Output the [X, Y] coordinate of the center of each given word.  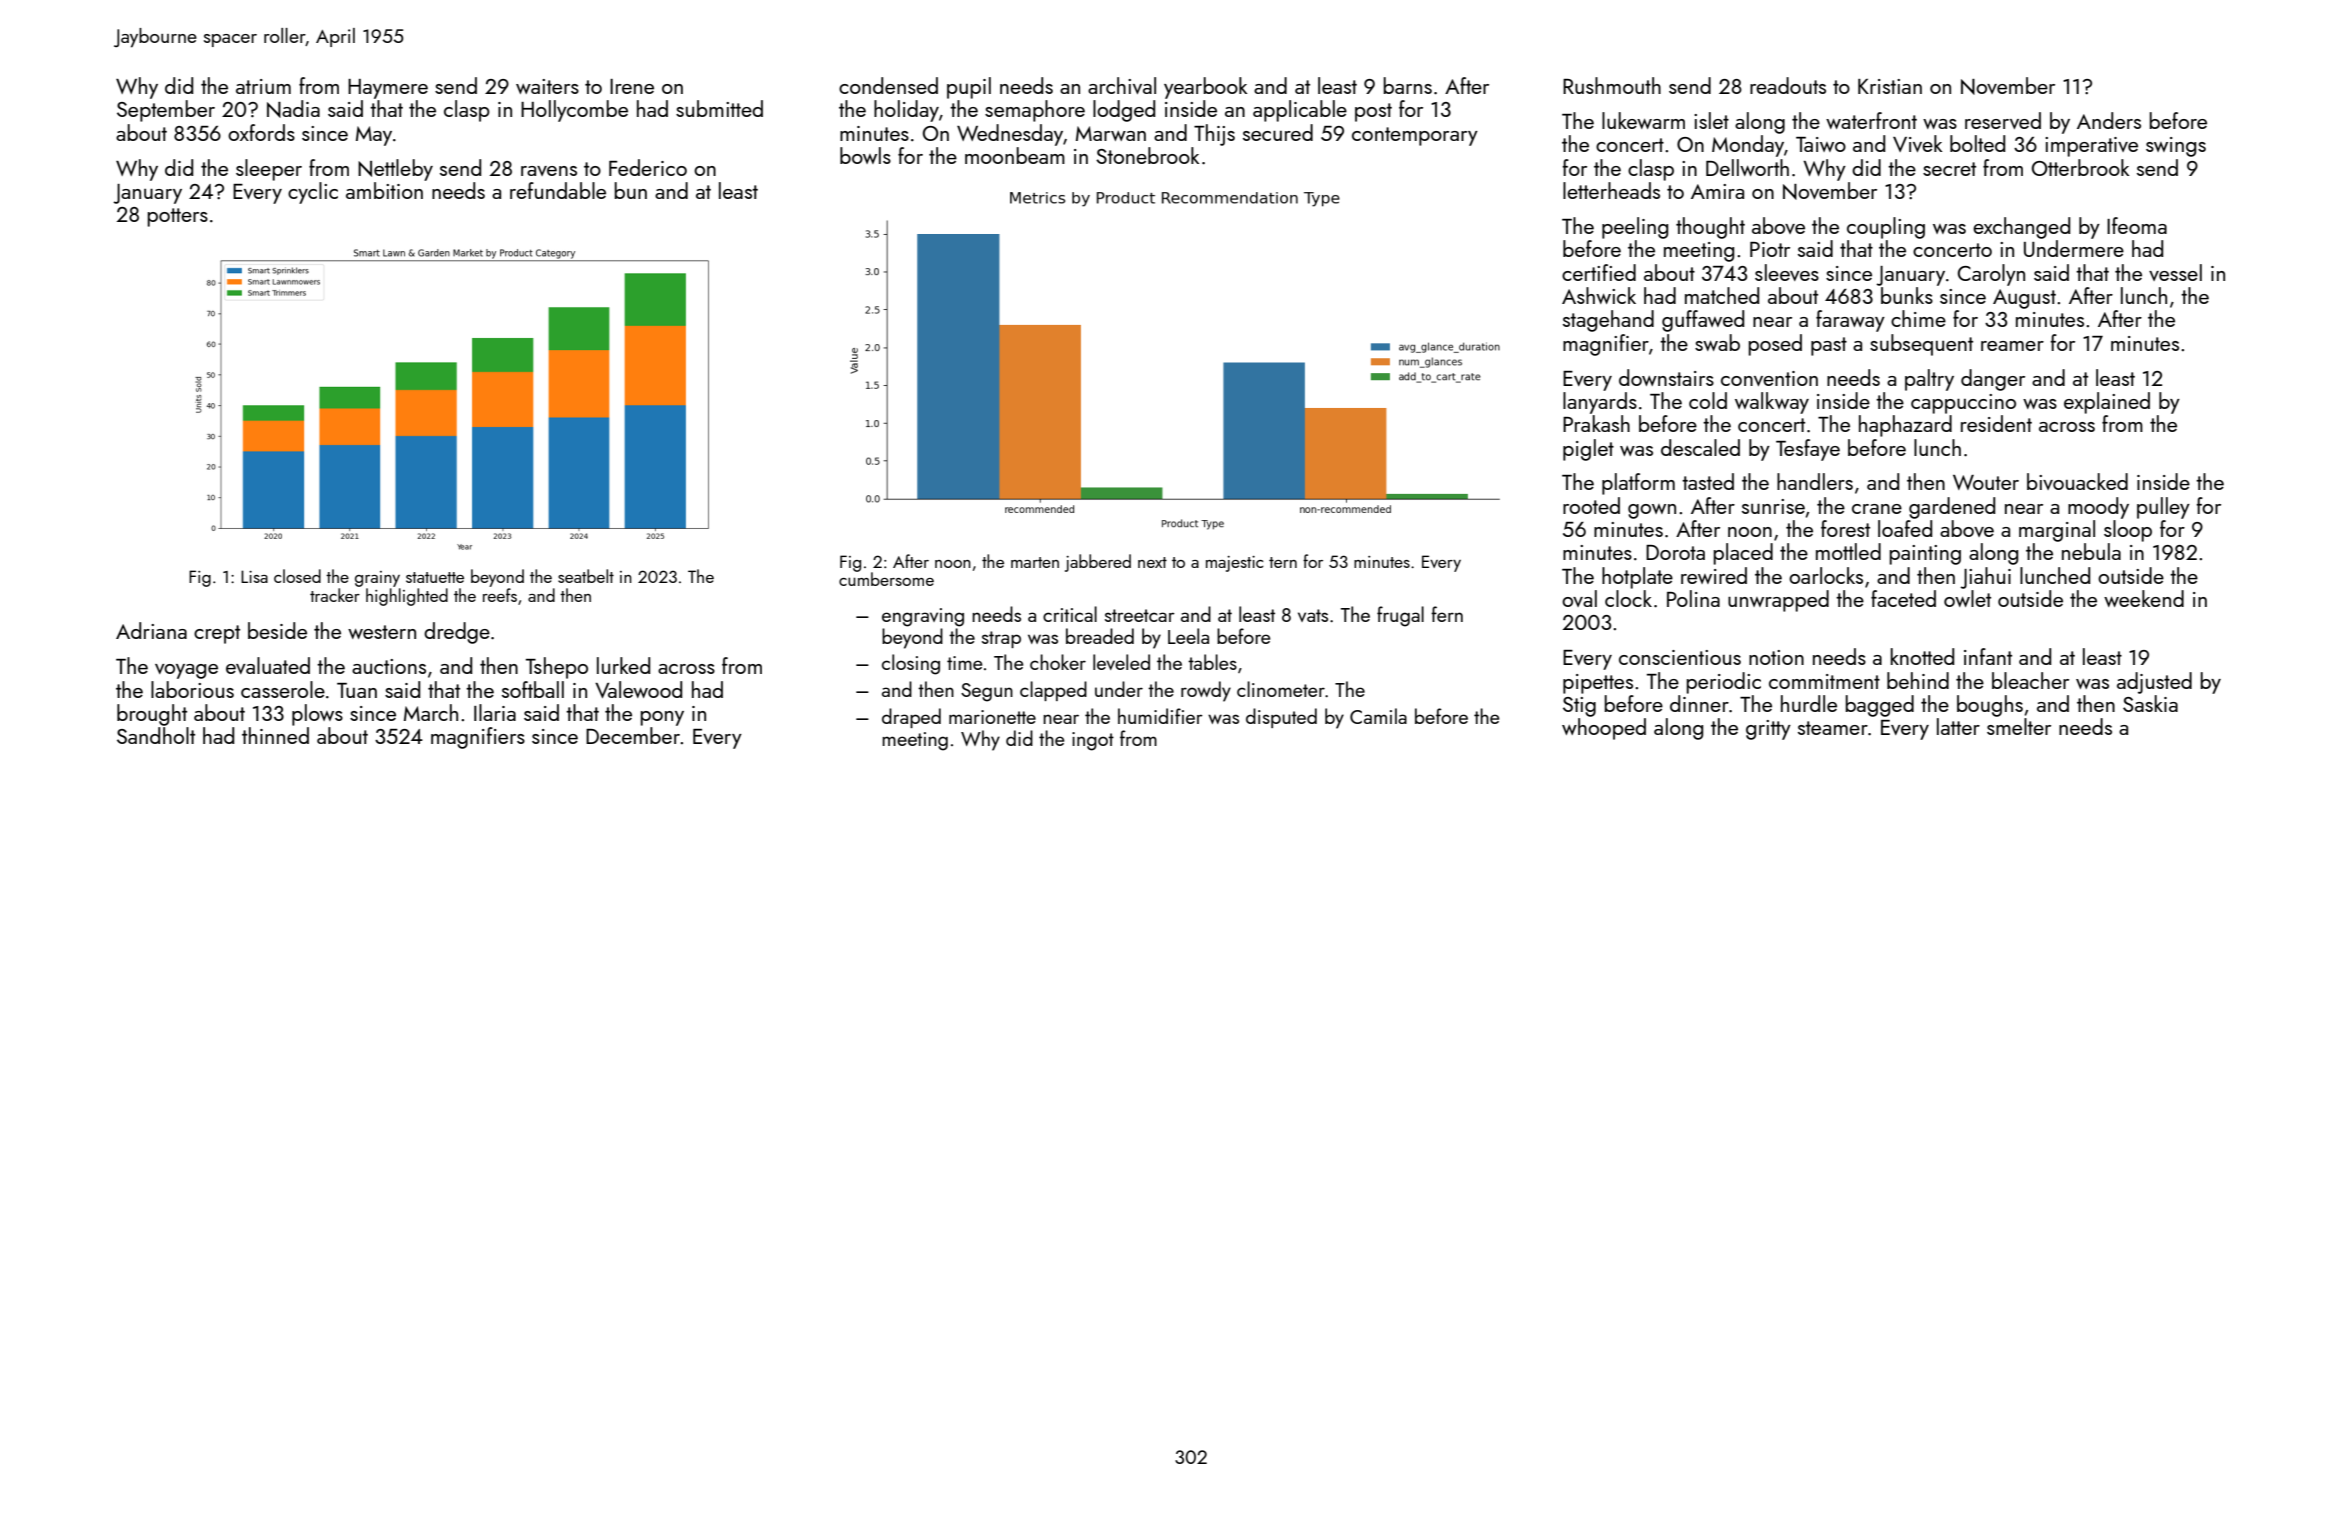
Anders [2109, 120]
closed [297, 576]
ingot [1093, 741]
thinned [275, 735]
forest [1845, 528]
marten [1035, 562]
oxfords [261, 132]
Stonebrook [1147, 155]
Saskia [2150, 703]
